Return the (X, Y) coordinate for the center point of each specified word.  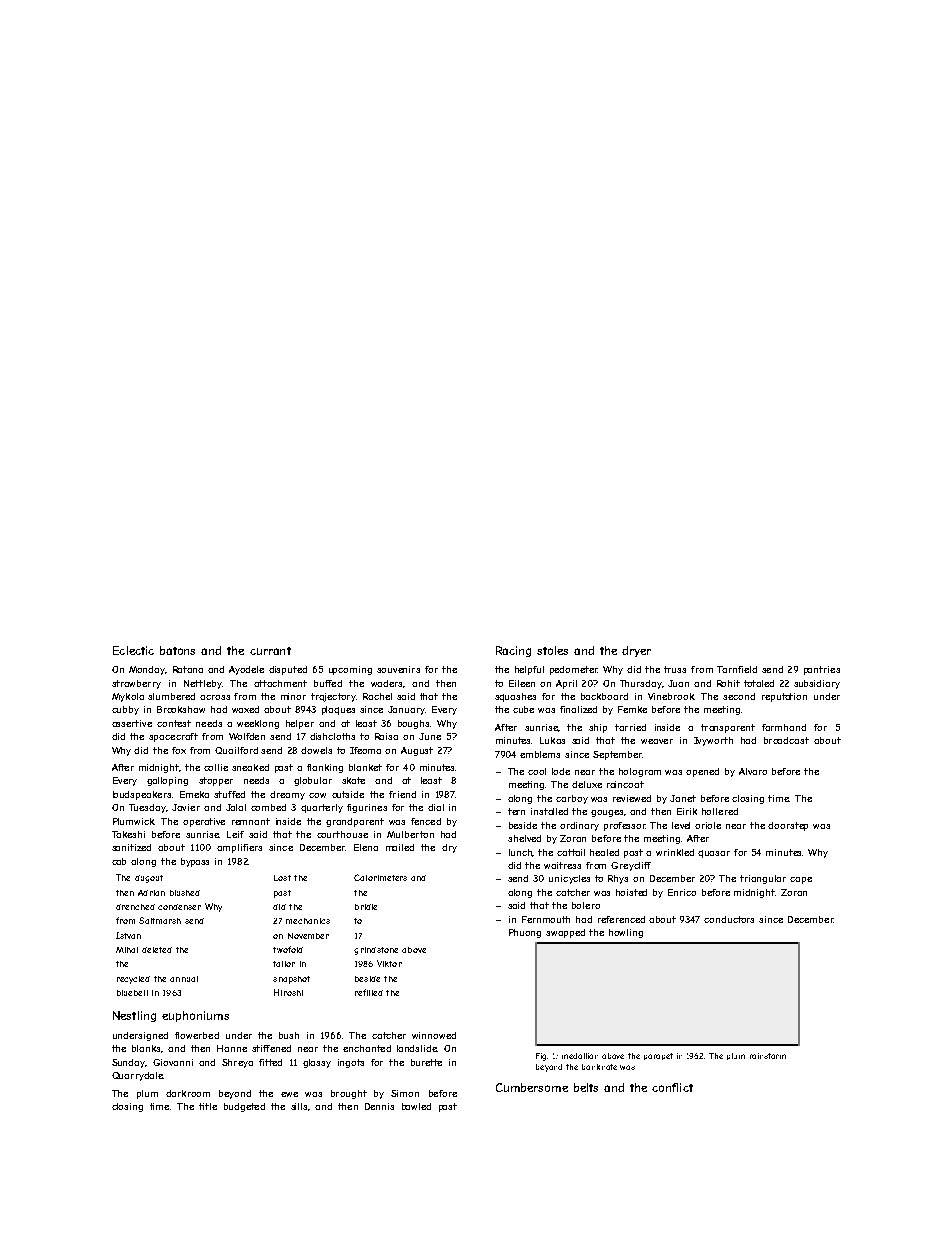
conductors (729, 919)
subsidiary (817, 684)
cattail (571, 852)
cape (801, 880)
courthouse (342, 834)
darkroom (188, 1093)
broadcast (786, 740)
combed (268, 807)
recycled (133, 980)
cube (523, 709)
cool (537, 771)
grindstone (376, 951)
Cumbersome (532, 1087)
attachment (280, 683)
